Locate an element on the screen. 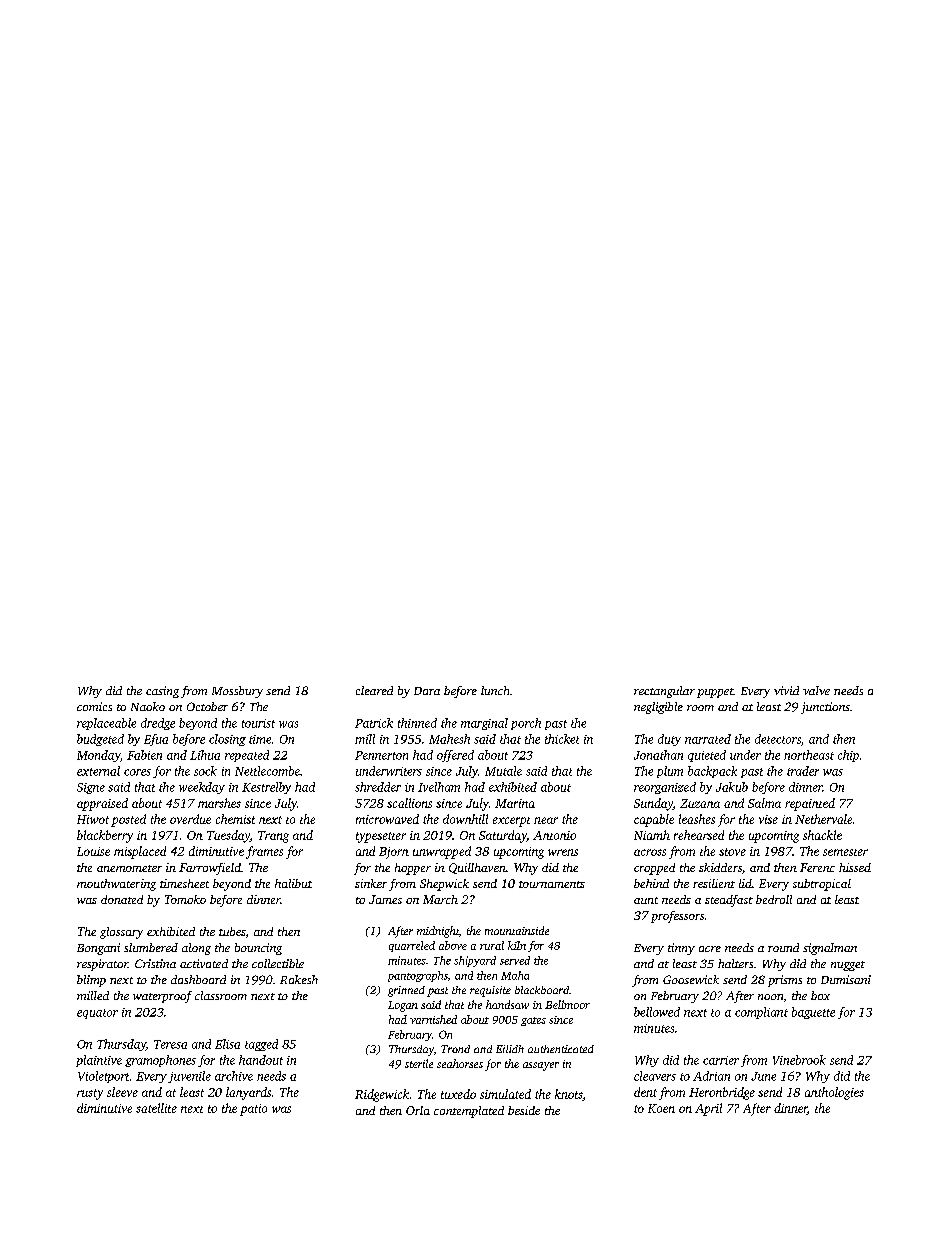  equator is located at coordinates (97, 1014).
